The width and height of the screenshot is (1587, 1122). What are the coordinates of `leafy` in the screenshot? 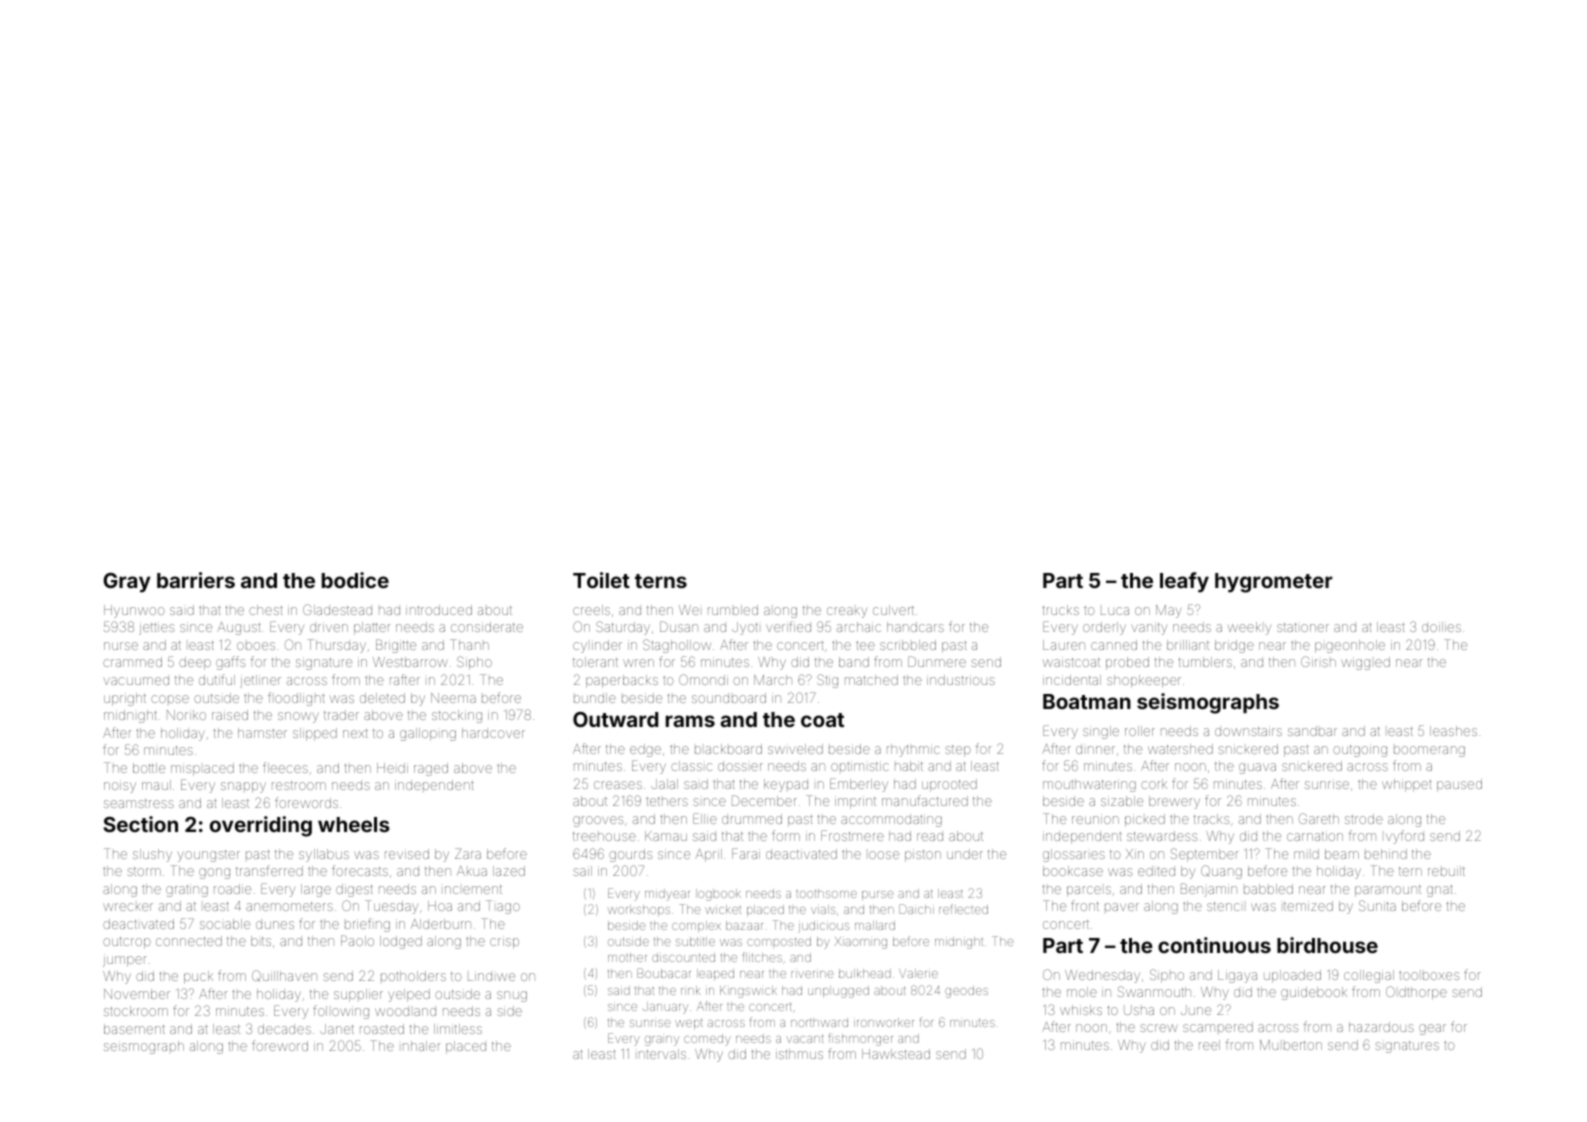 It's located at (1184, 582).
